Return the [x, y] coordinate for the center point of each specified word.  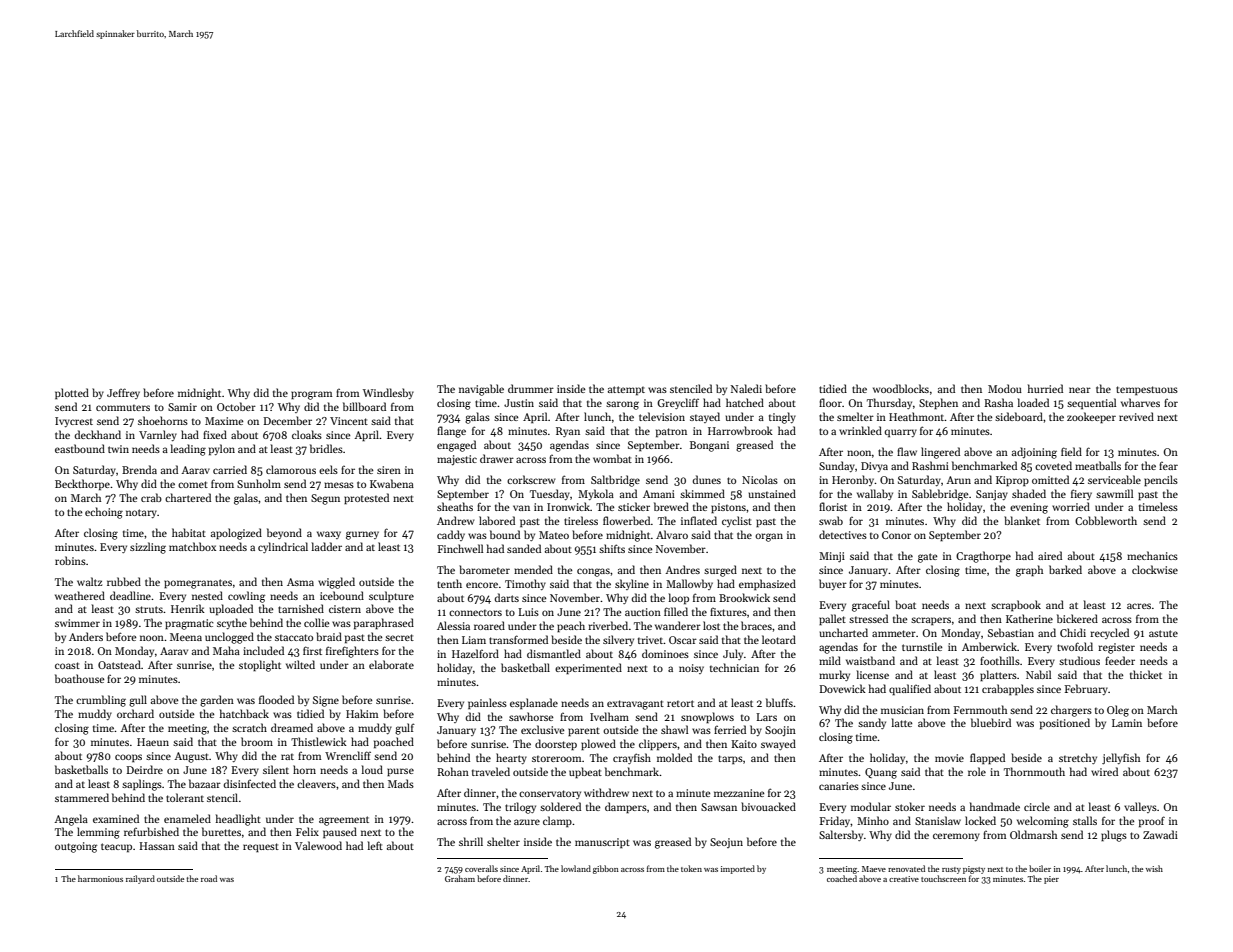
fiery [1081, 494]
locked [980, 820]
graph [1029, 571]
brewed [671, 506]
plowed [598, 745]
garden [217, 701]
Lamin [1127, 723]
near [1080, 390]
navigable [481, 390]
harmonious [100, 878]
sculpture [391, 596]
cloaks [307, 434]
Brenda [139, 469]
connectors [475, 612]
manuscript [602, 843]
